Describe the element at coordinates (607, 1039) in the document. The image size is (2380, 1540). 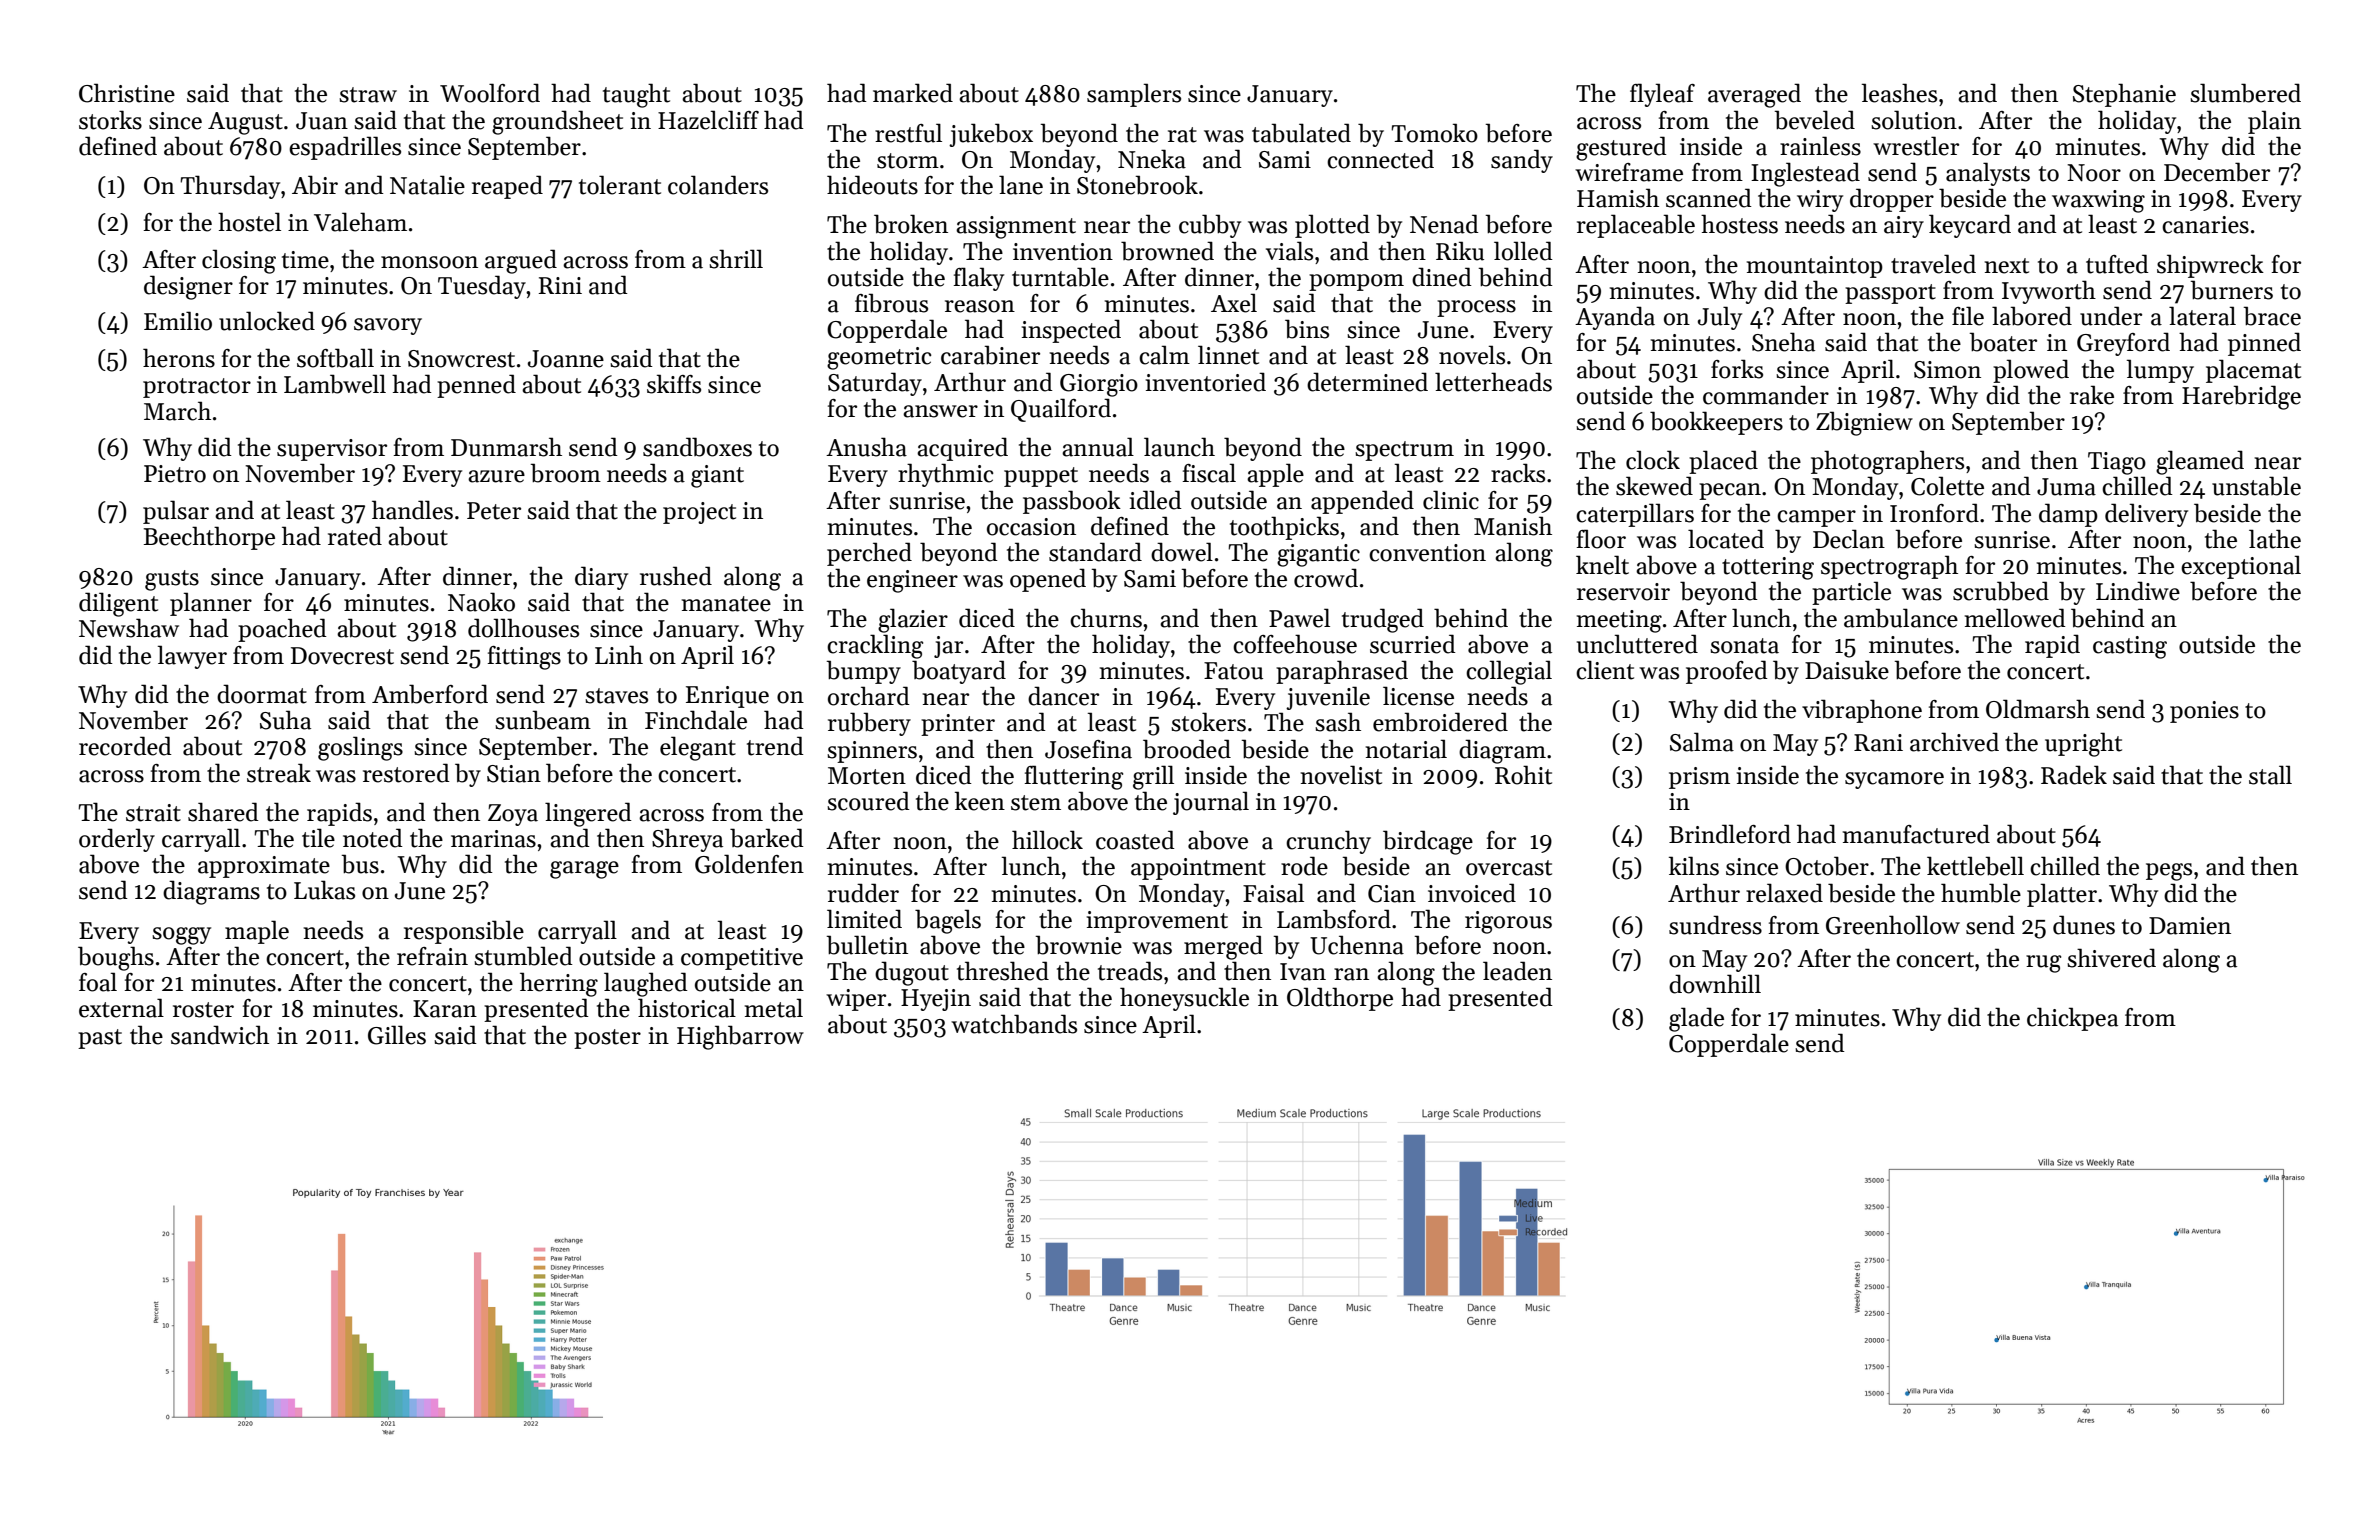
I see `poster` at that location.
